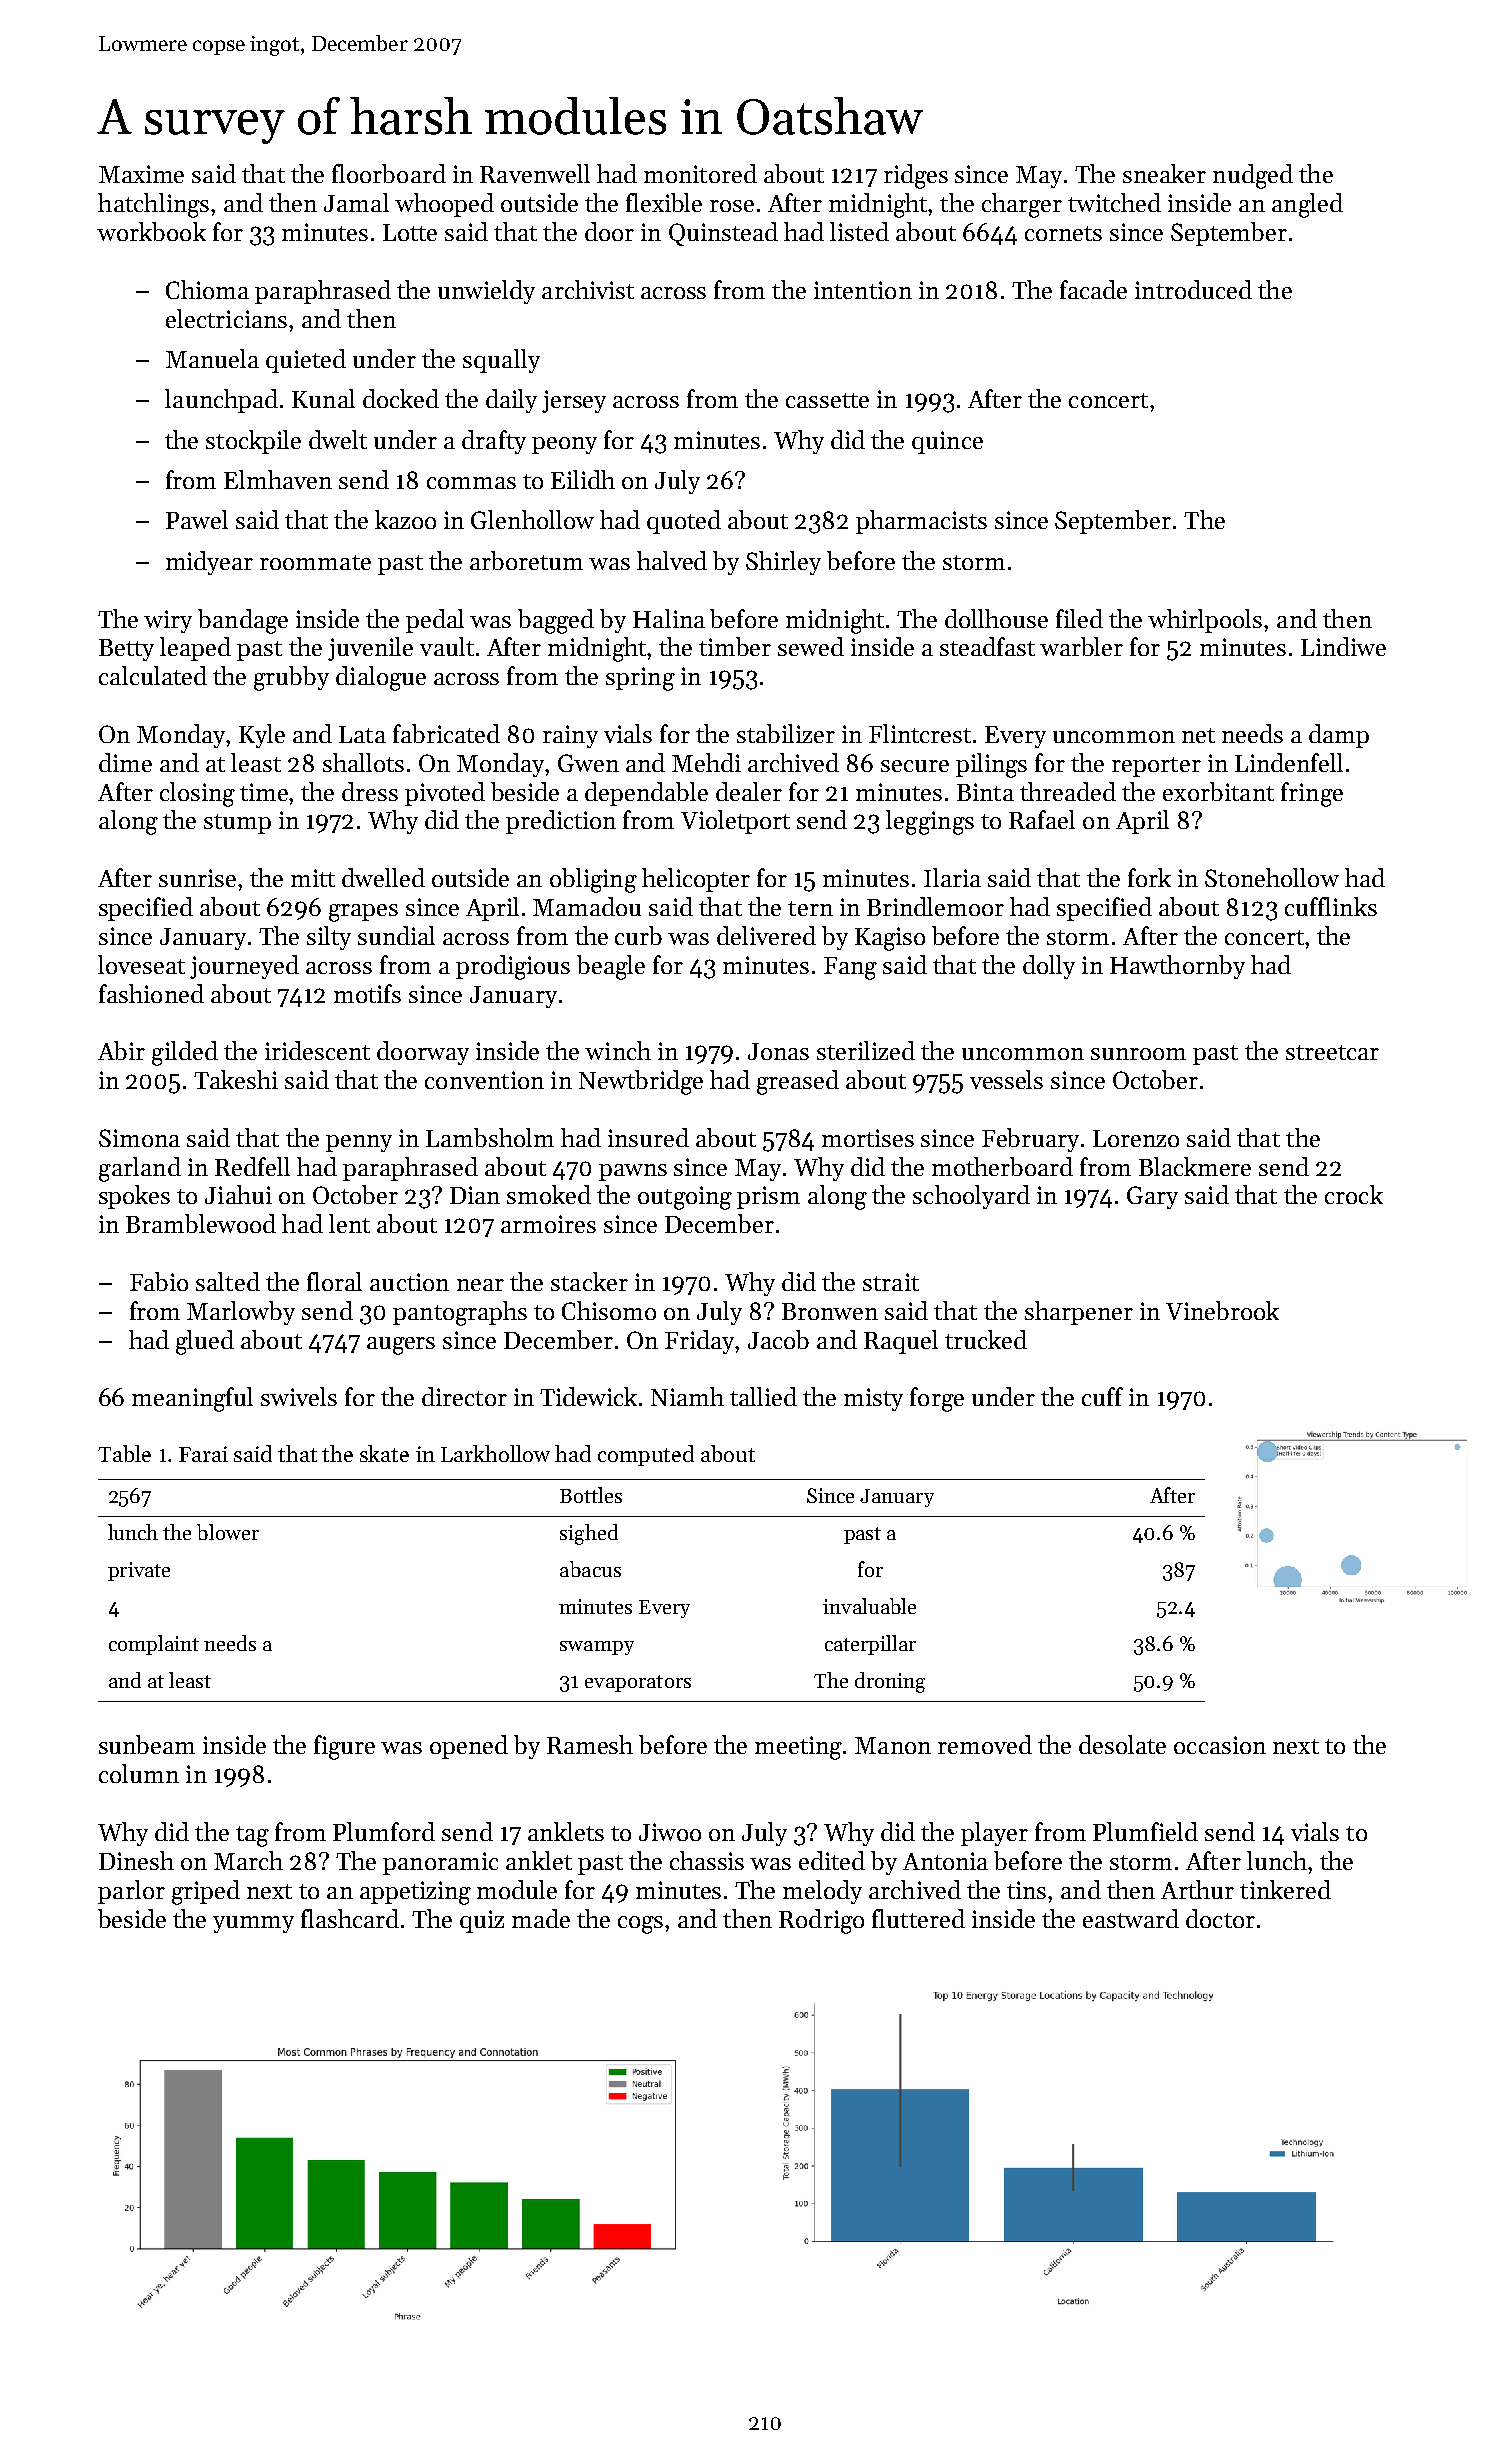  Describe the element at coordinates (648, 1137) in the screenshot. I see `insured` at that location.
